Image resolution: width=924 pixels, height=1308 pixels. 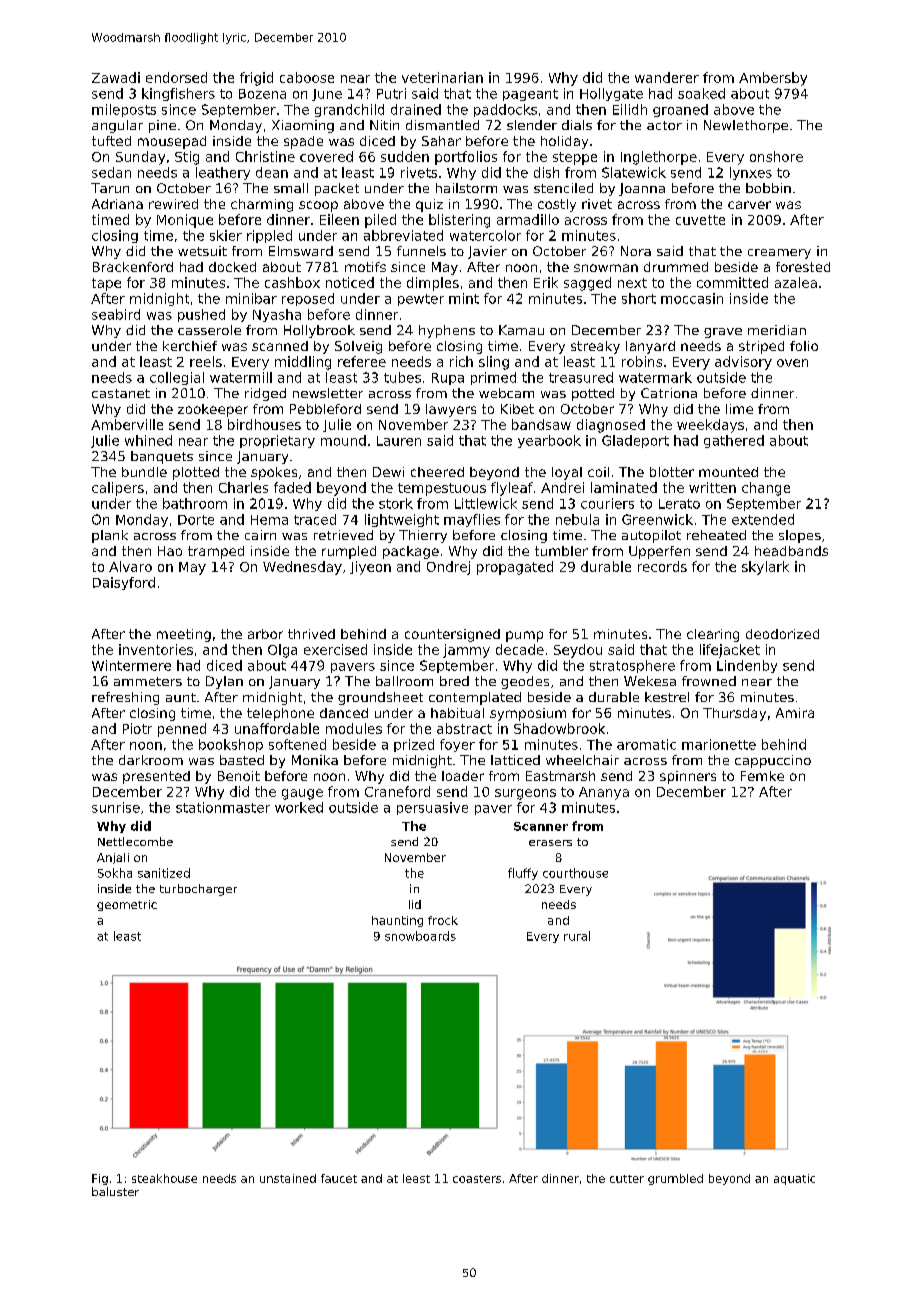 I want to click on courthouse, so click(x=575, y=873).
